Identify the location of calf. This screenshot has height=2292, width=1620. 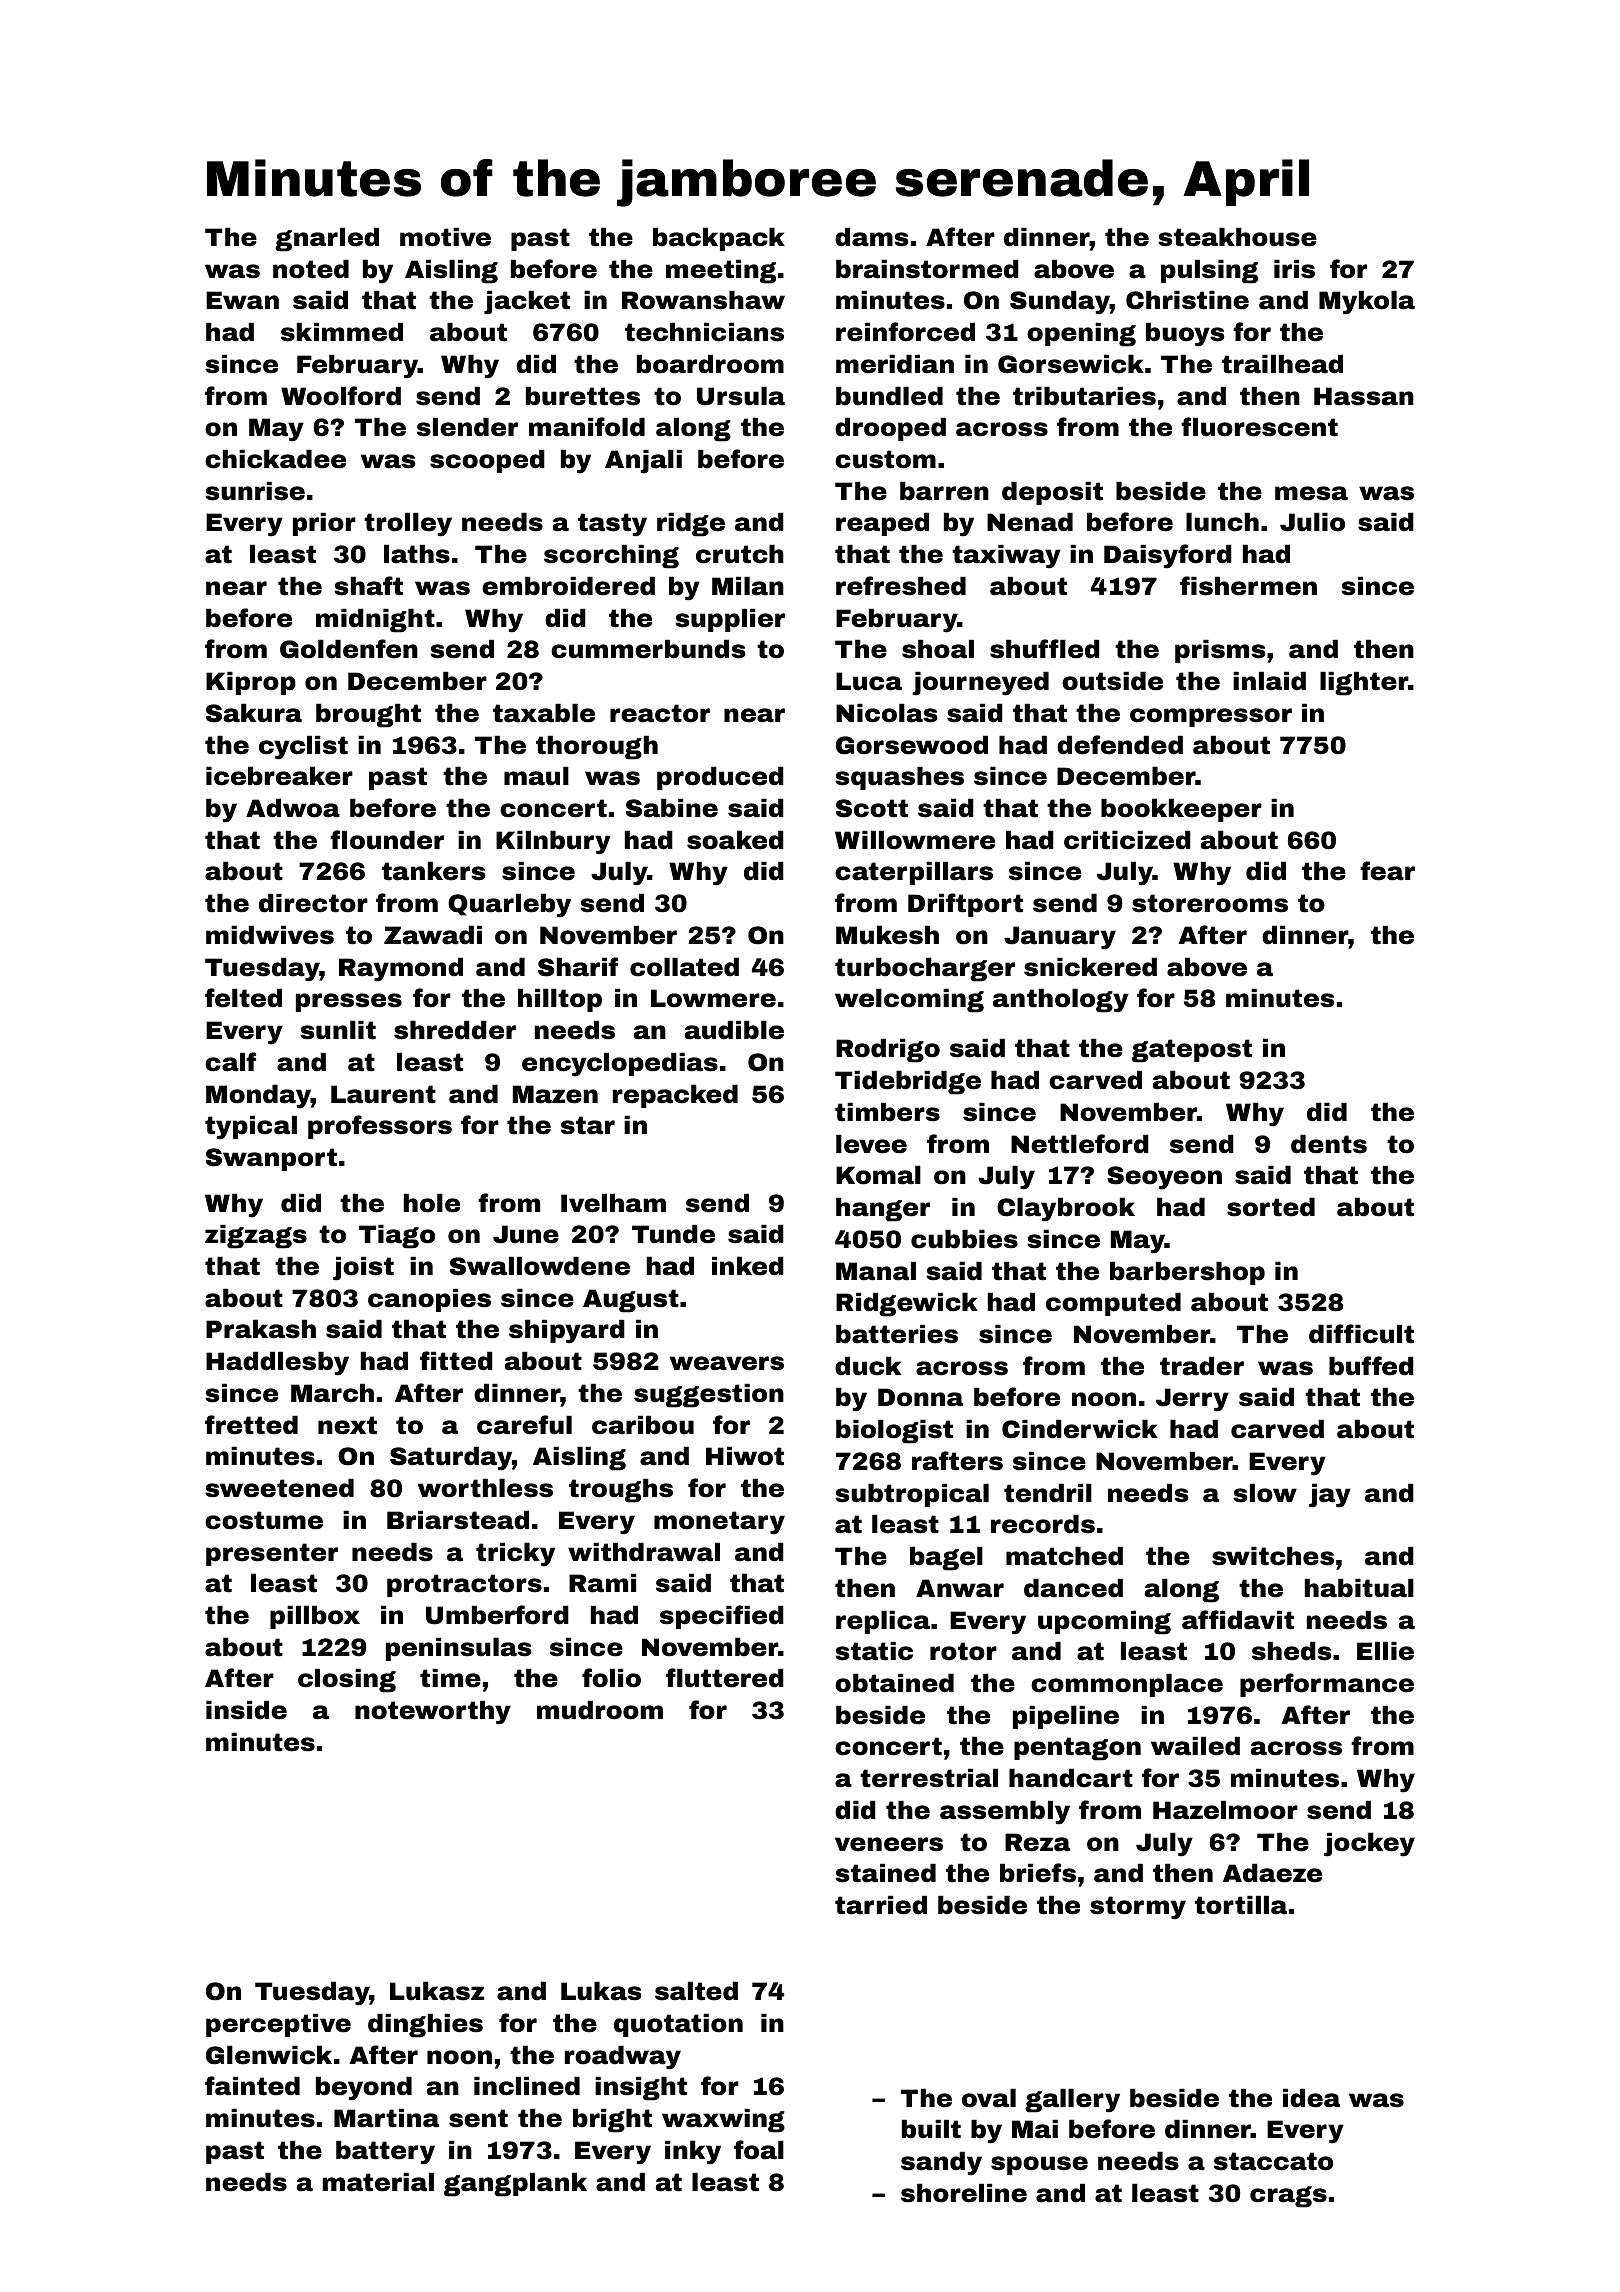
(230, 1062).
